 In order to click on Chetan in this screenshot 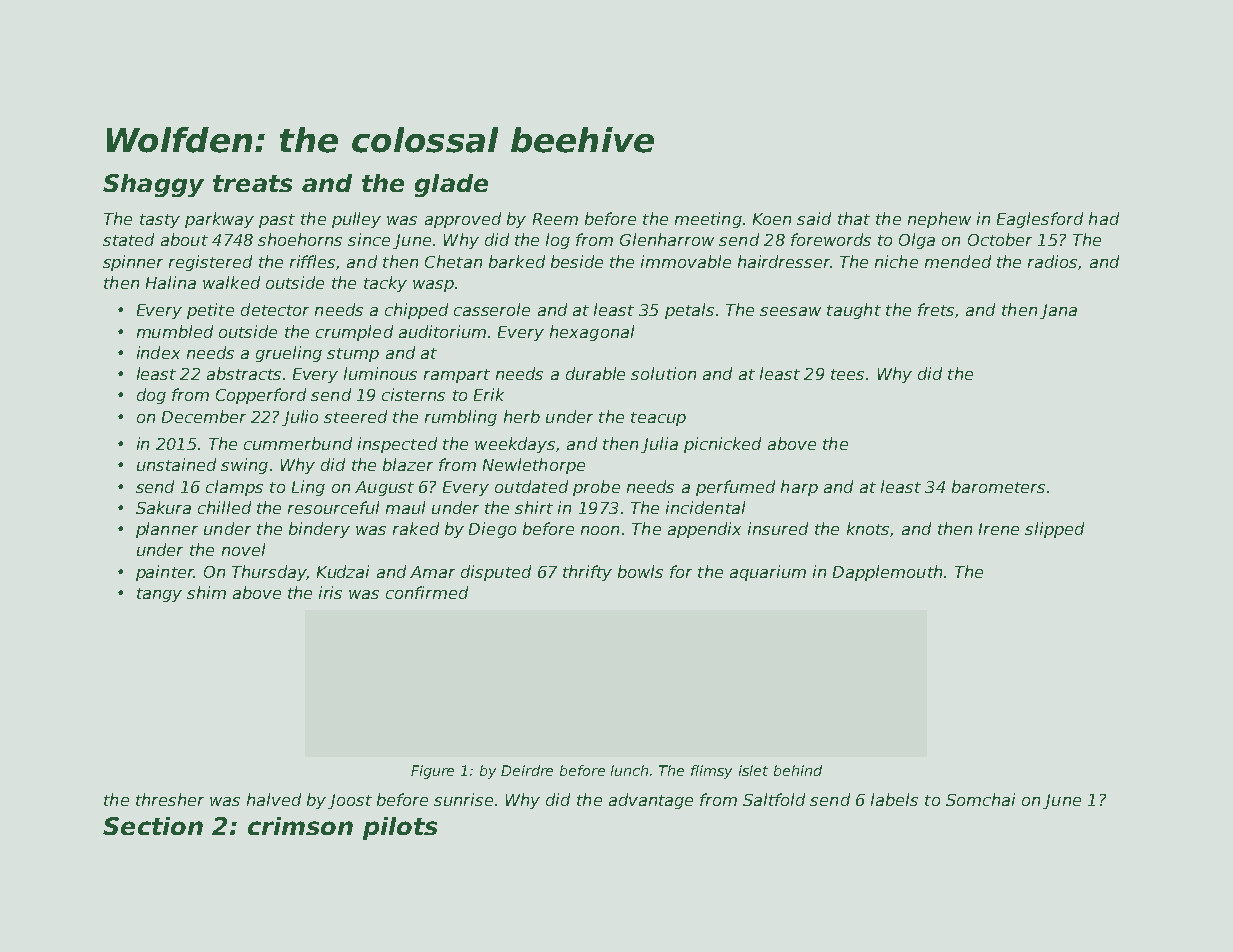, I will do `click(453, 261)`.
